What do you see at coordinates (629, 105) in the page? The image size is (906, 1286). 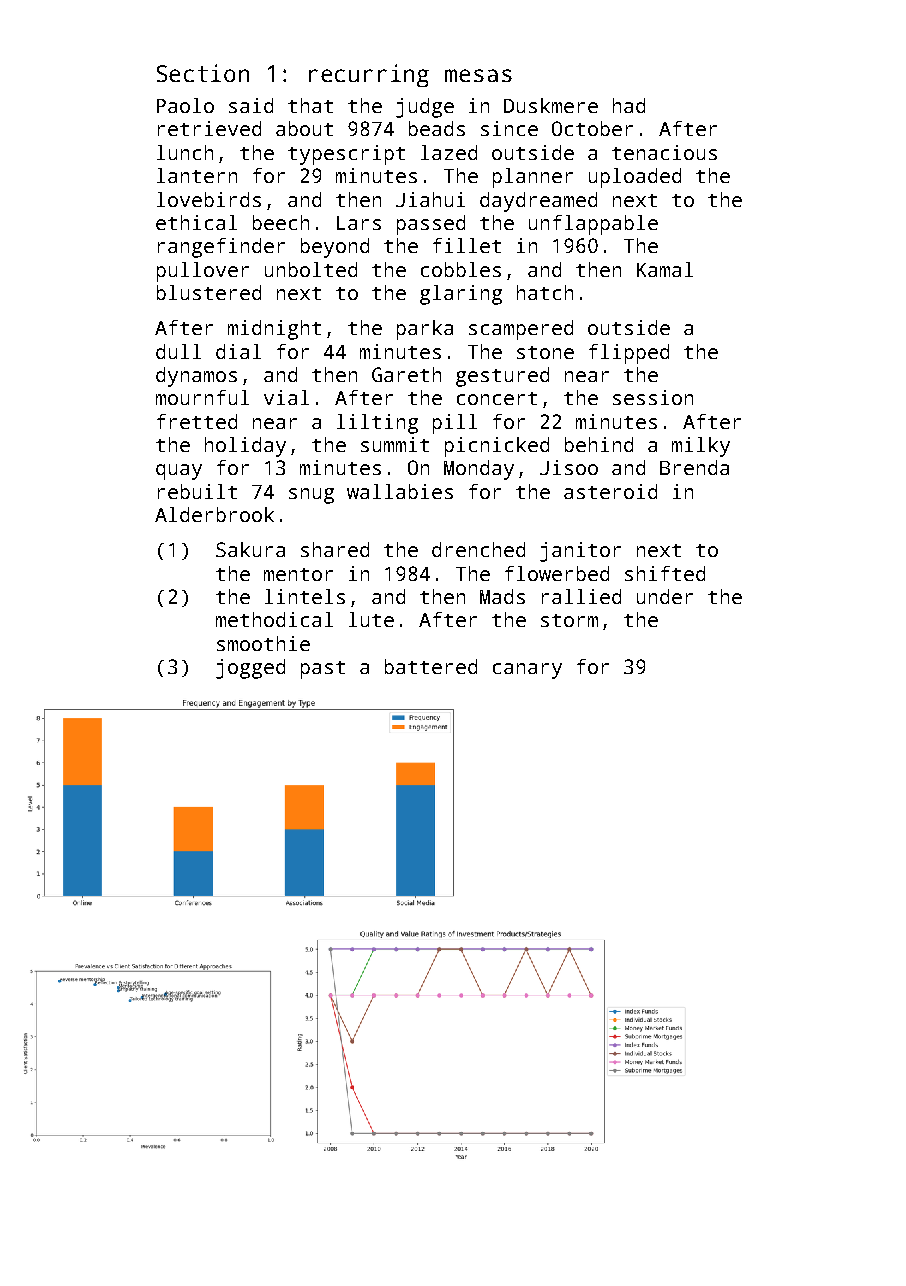 I see `had` at bounding box center [629, 105].
